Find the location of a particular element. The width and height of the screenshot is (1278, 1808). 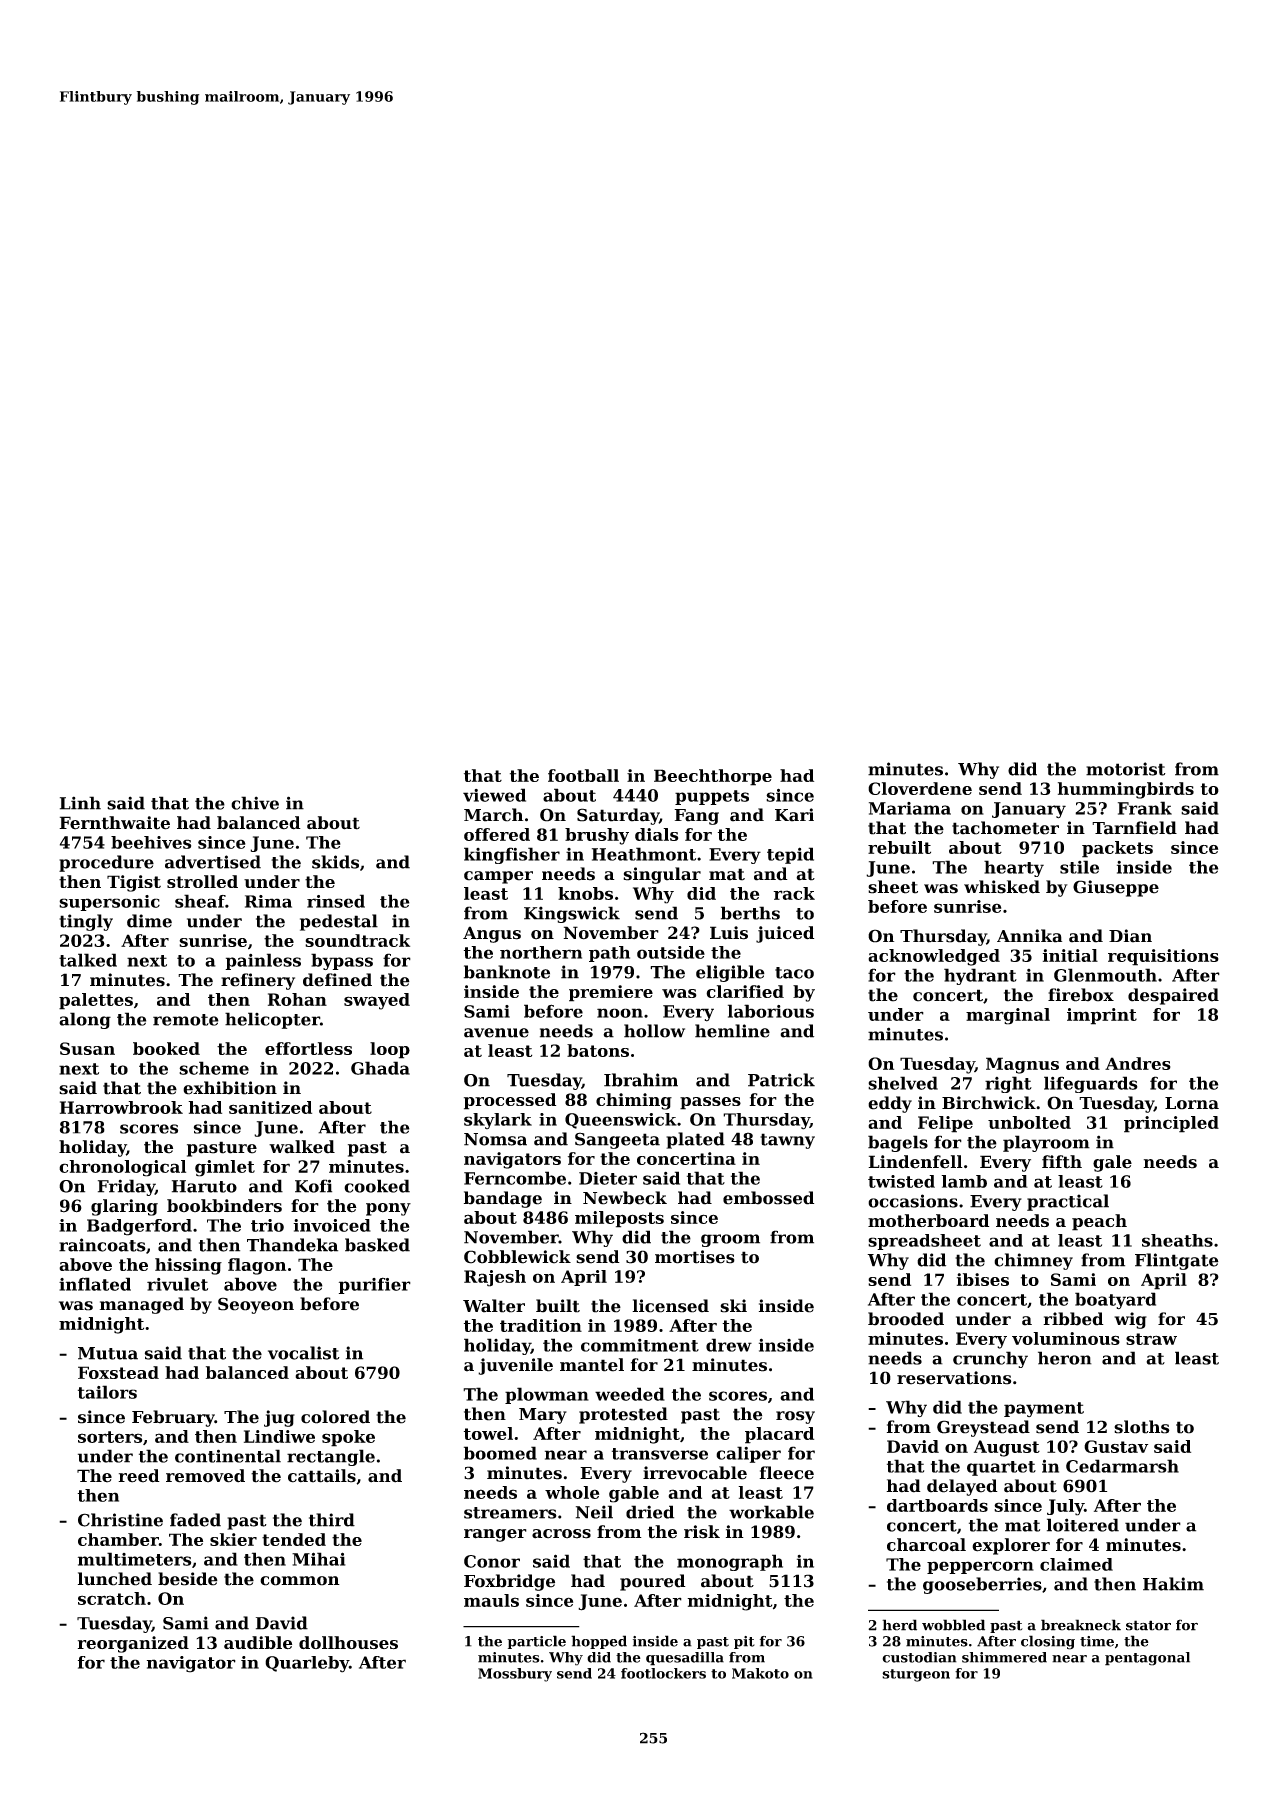

gimlet is located at coordinates (225, 1168).
